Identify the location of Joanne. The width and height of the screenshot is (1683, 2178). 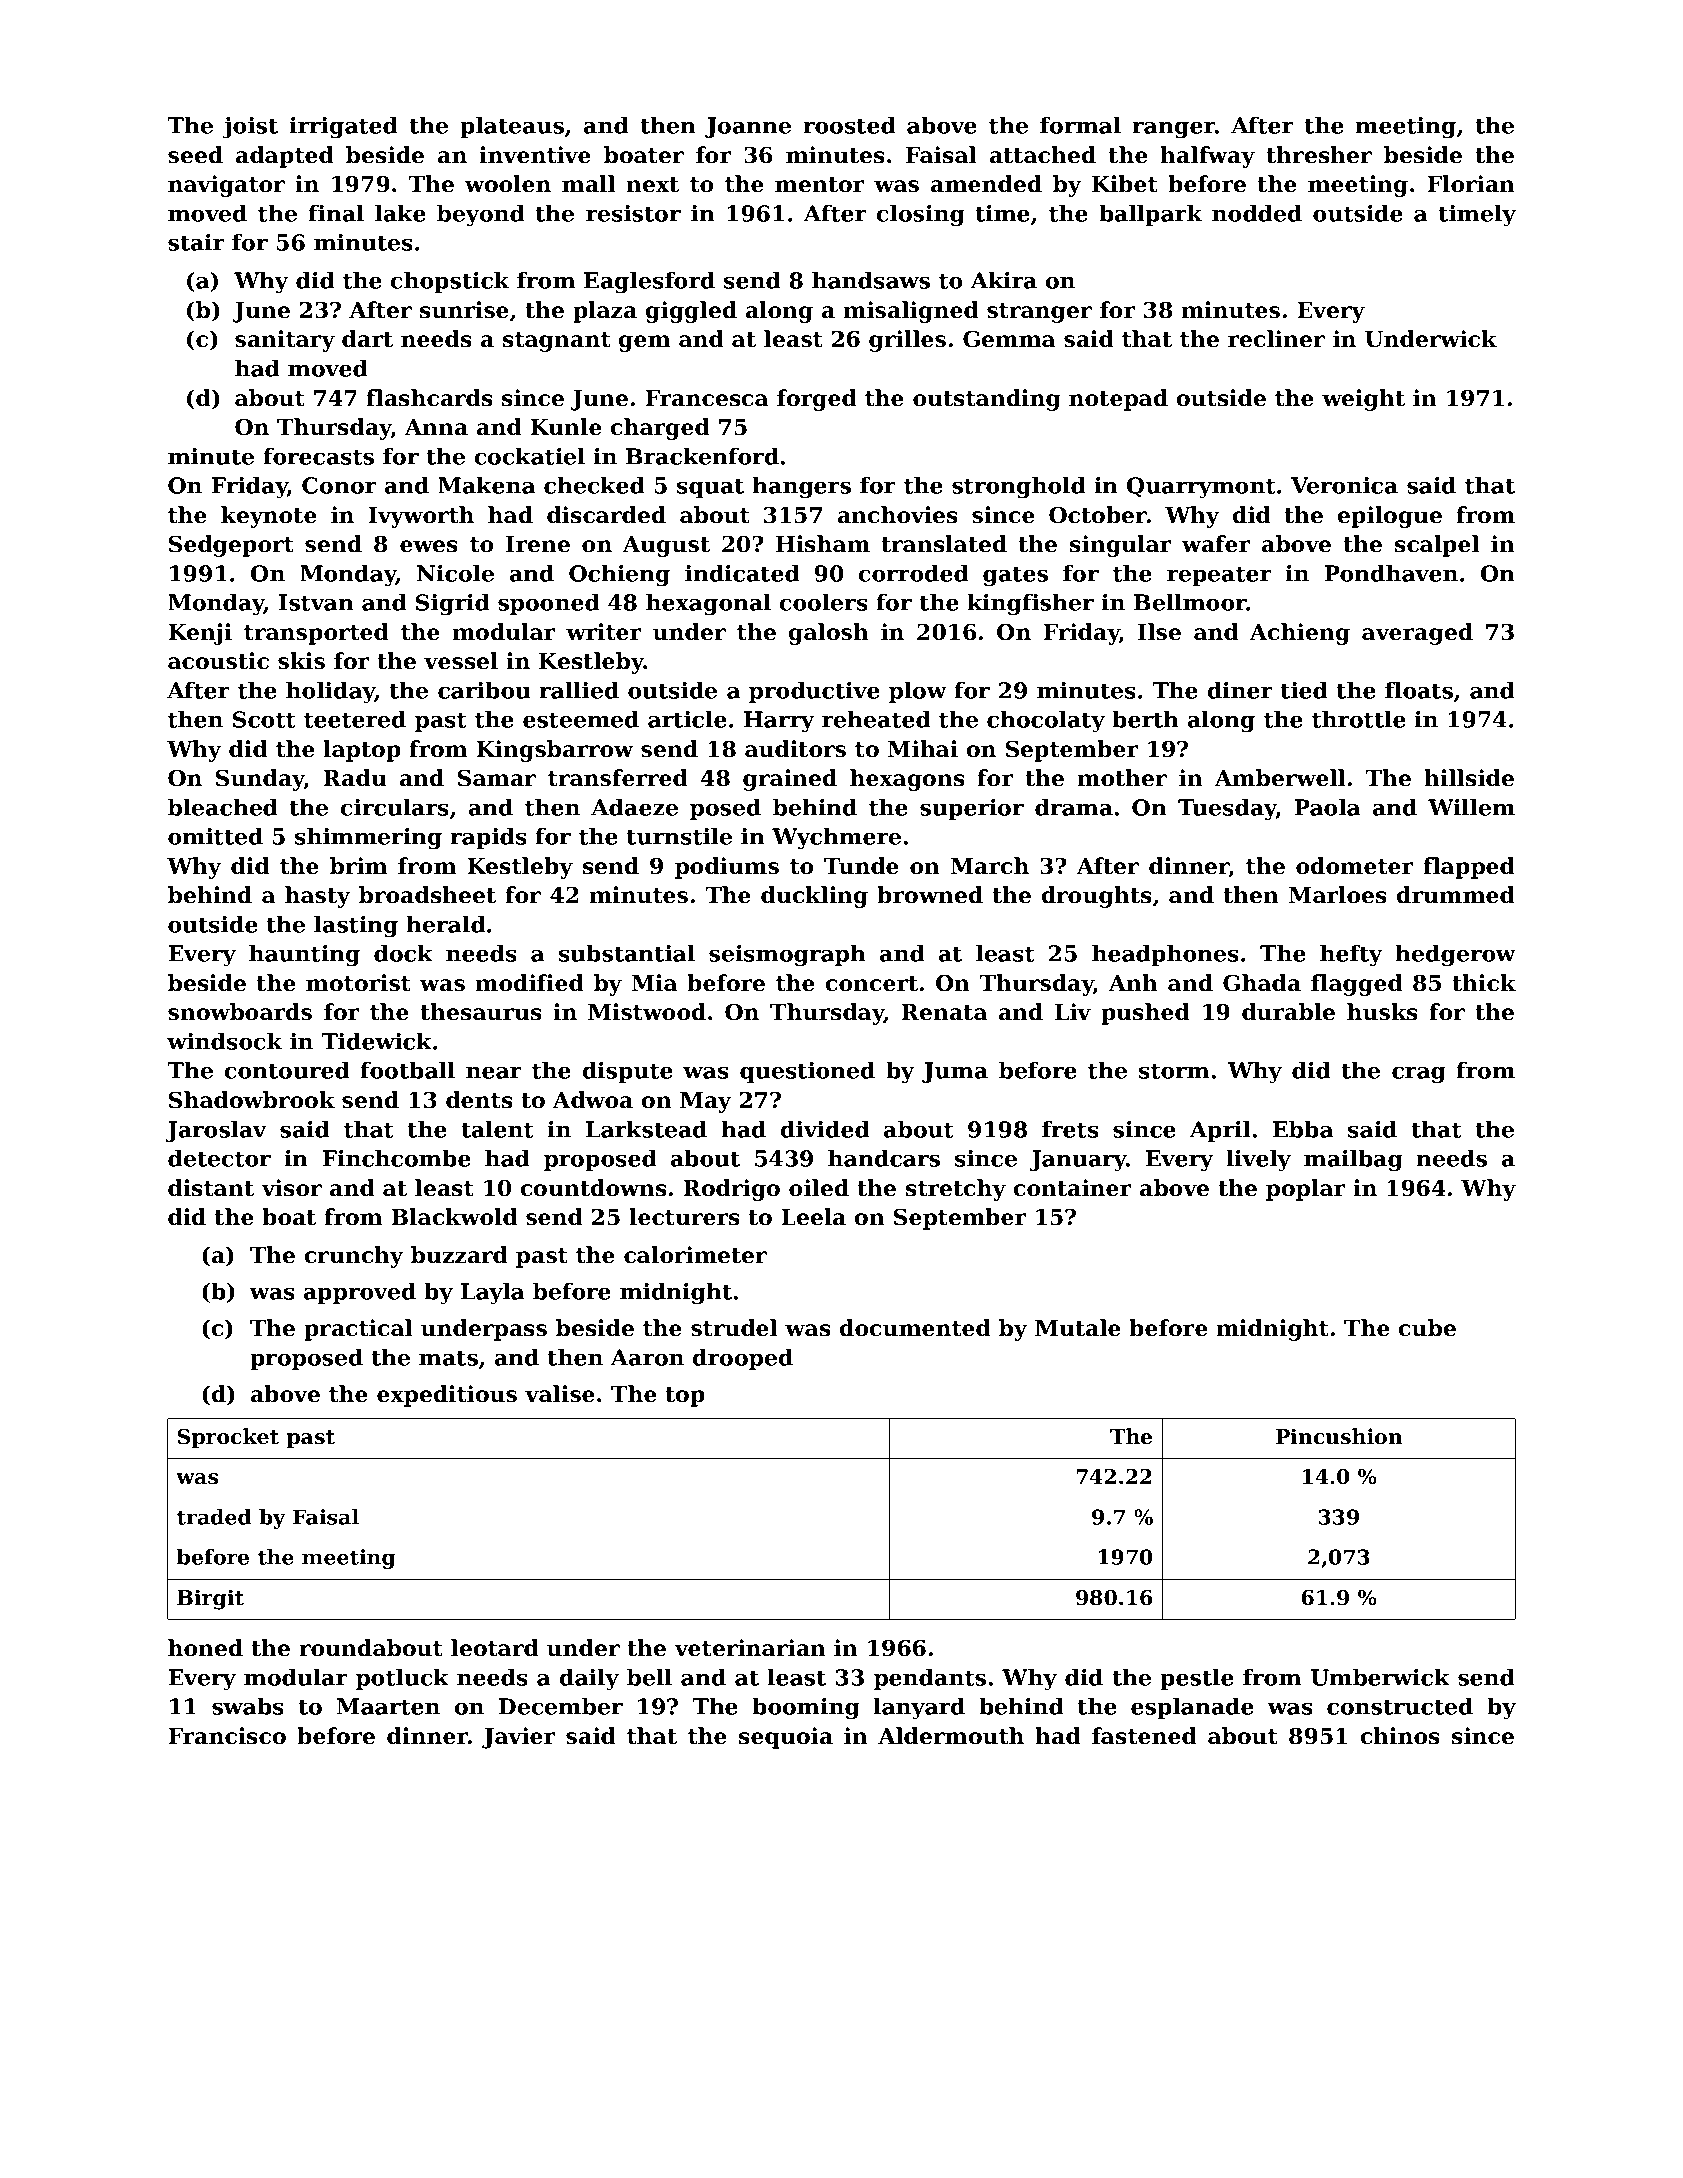
(748, 127).
